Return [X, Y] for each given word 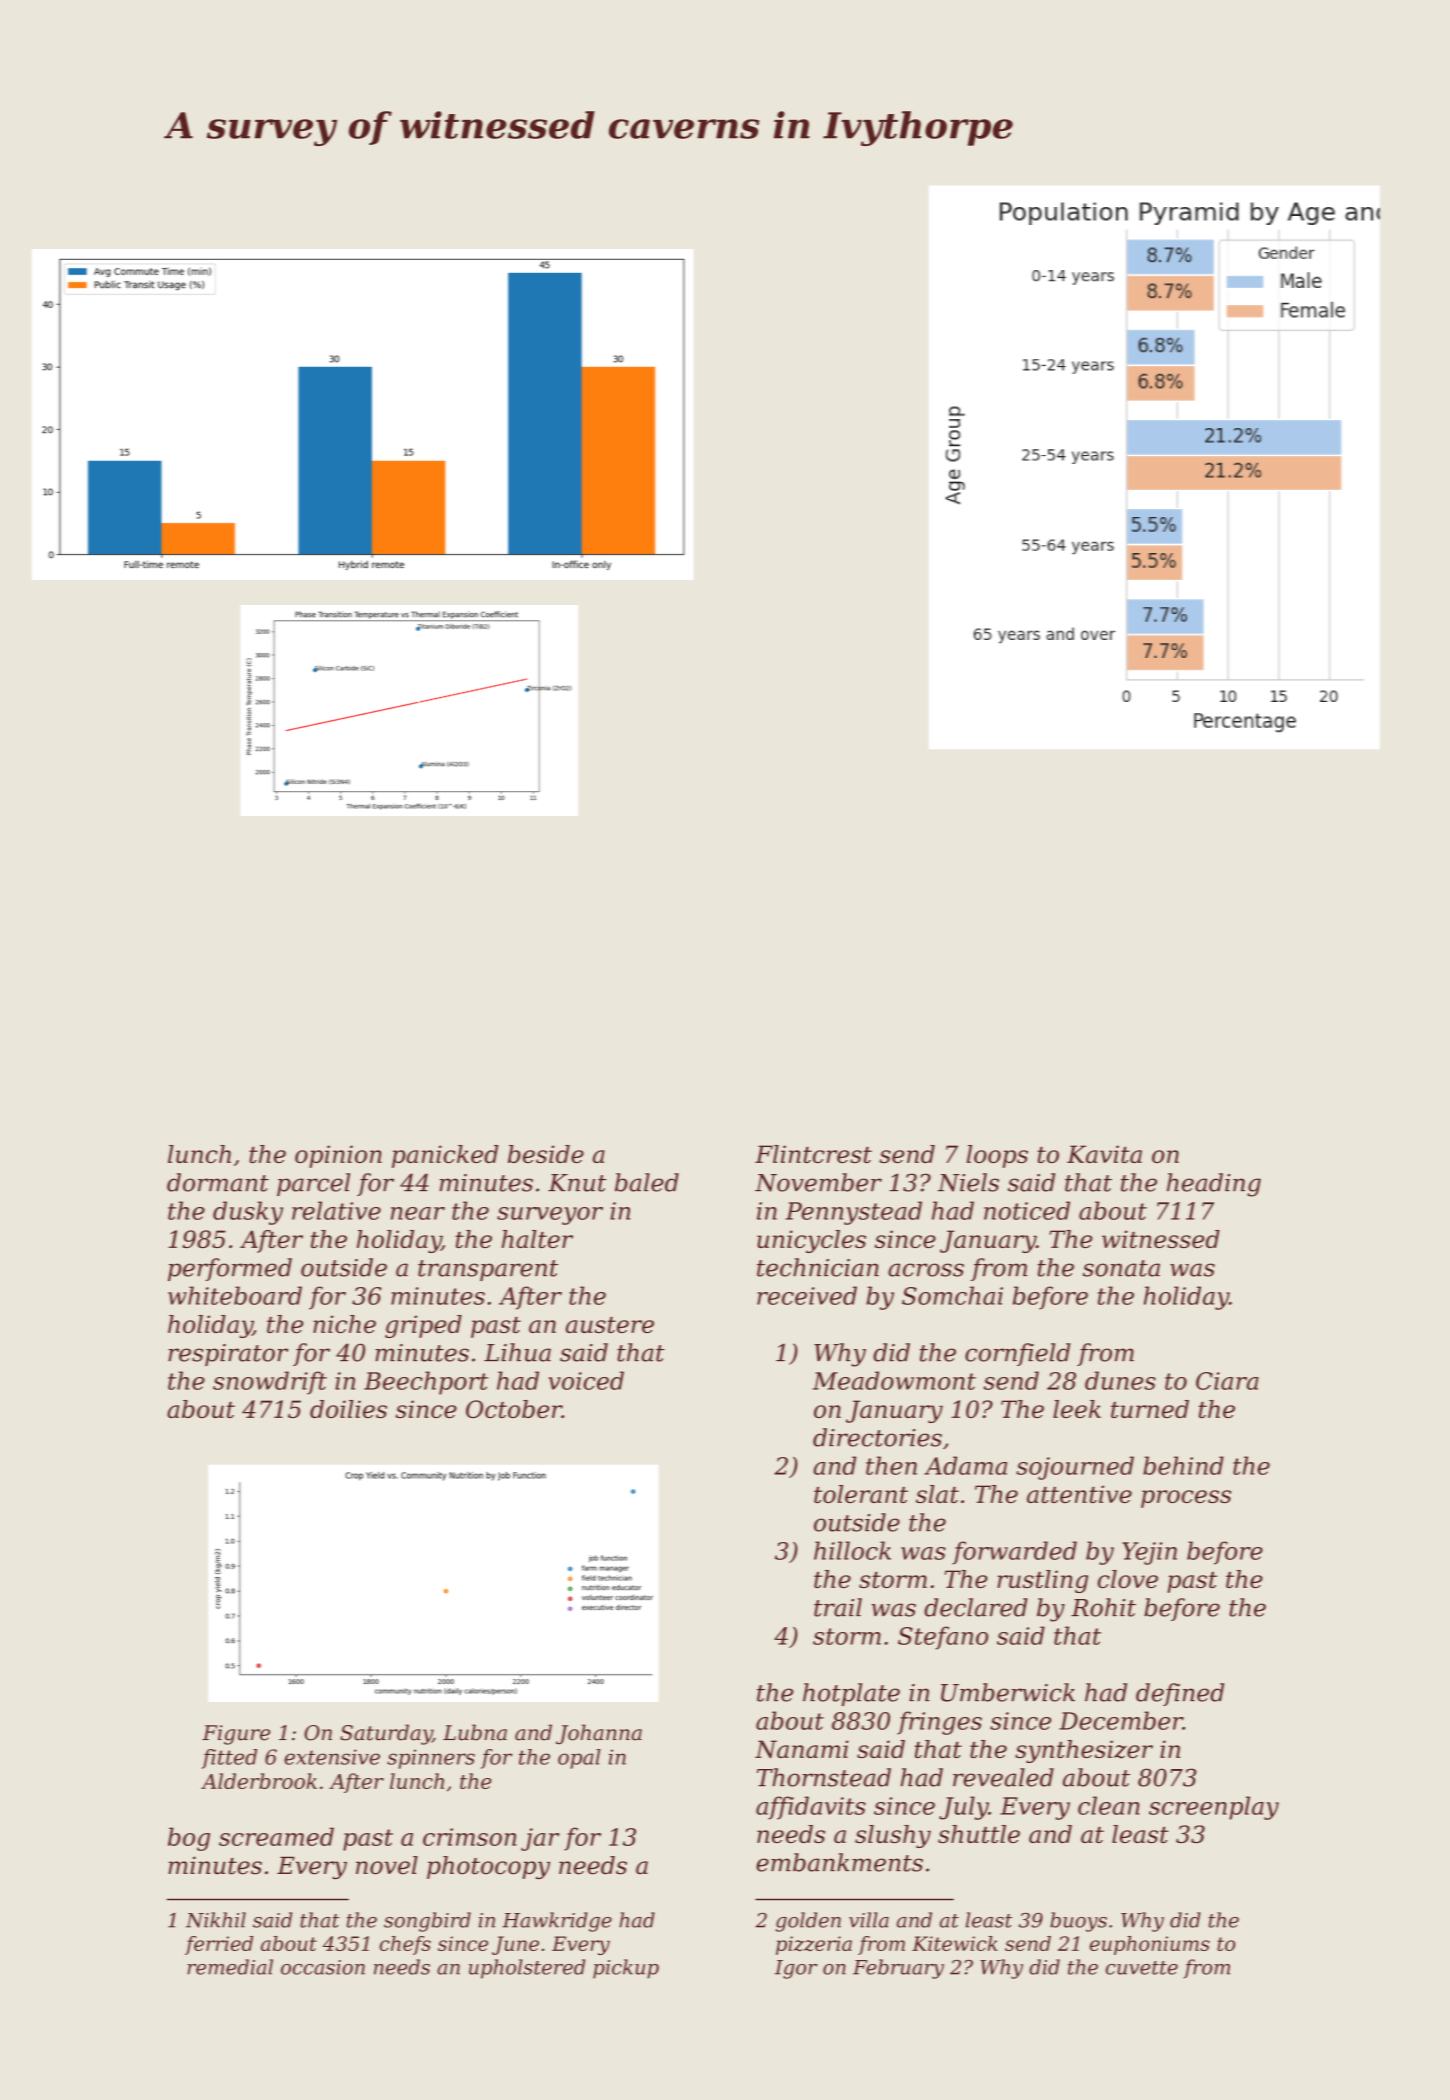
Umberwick [1008, 1692]
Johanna [599, 1734]
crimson [469, 1837]
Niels [968, 1182]
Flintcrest [813, 1154]
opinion [338, 1156]
